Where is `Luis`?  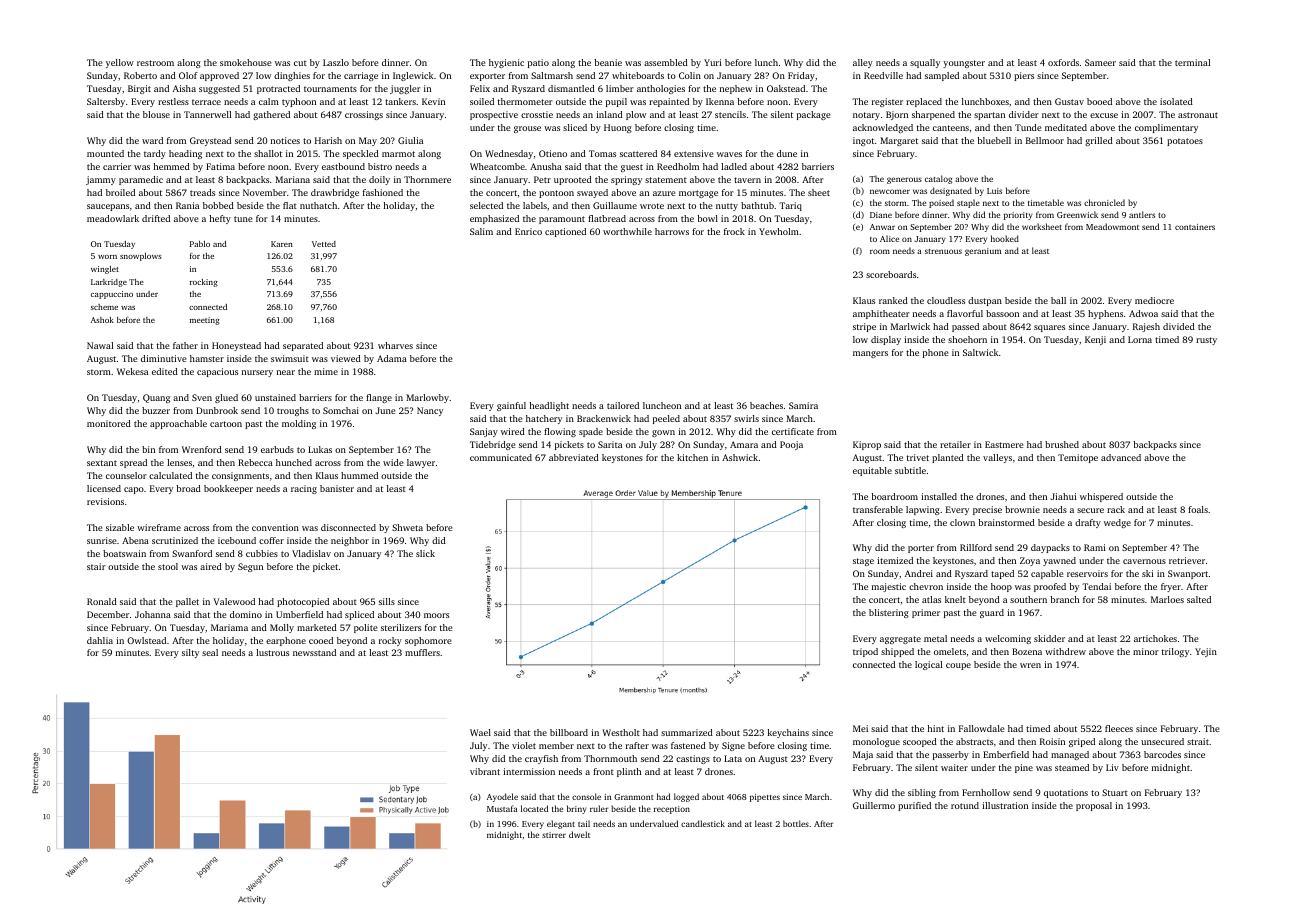
Luis is located at coordinates (994, 191).
